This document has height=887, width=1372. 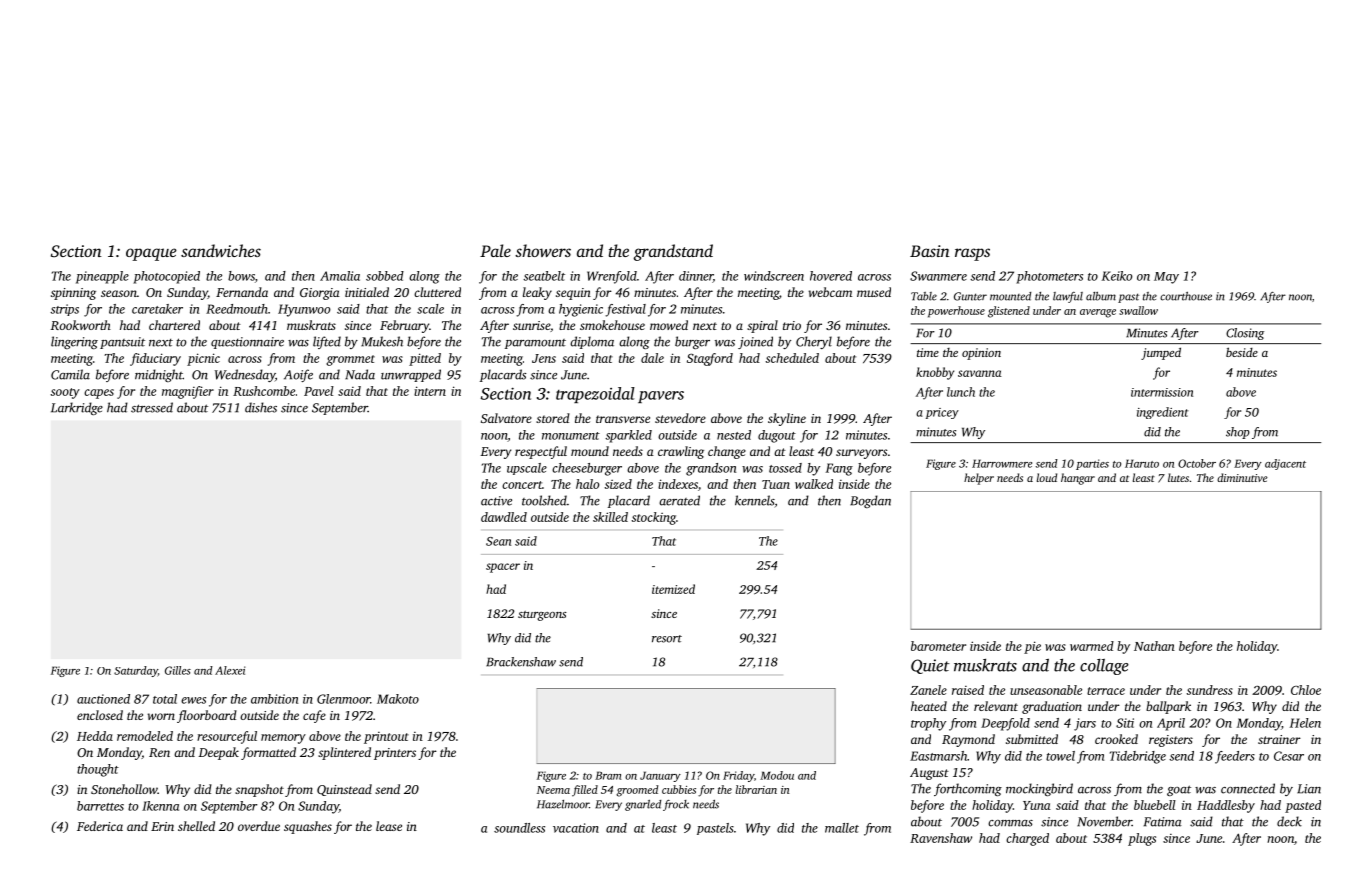 What do you see at coordinates (196, 826) in the document?
I see `shelled` at bounding box center [196, 826].
